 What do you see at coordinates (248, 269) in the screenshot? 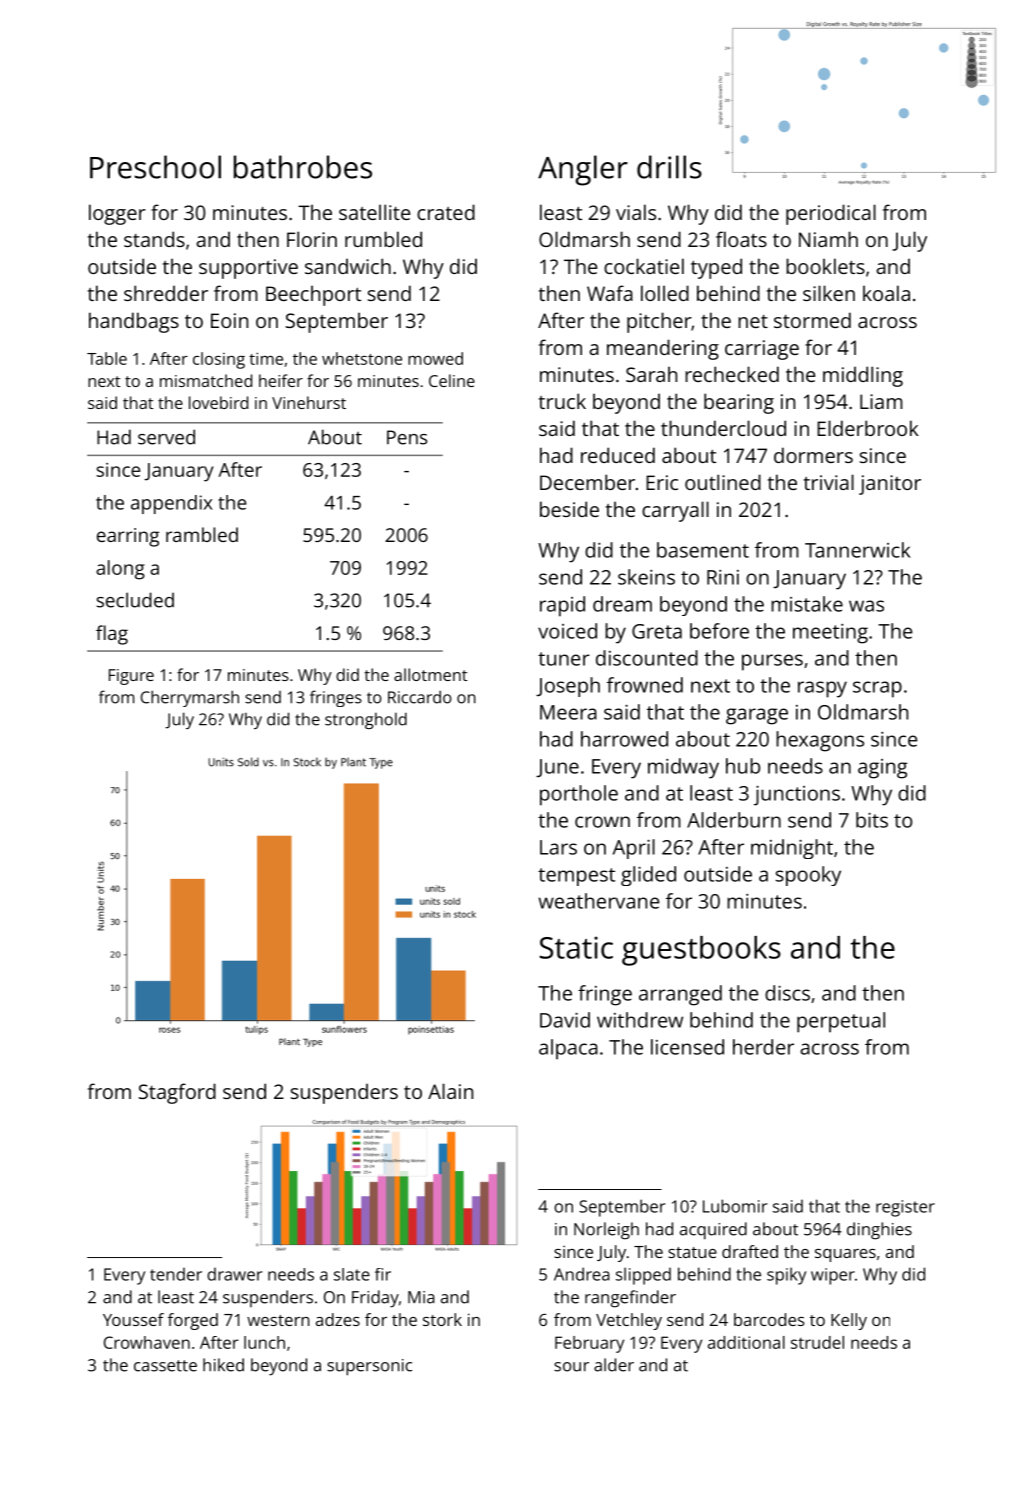
I see `supportive` at bounding box center [248, 269].
